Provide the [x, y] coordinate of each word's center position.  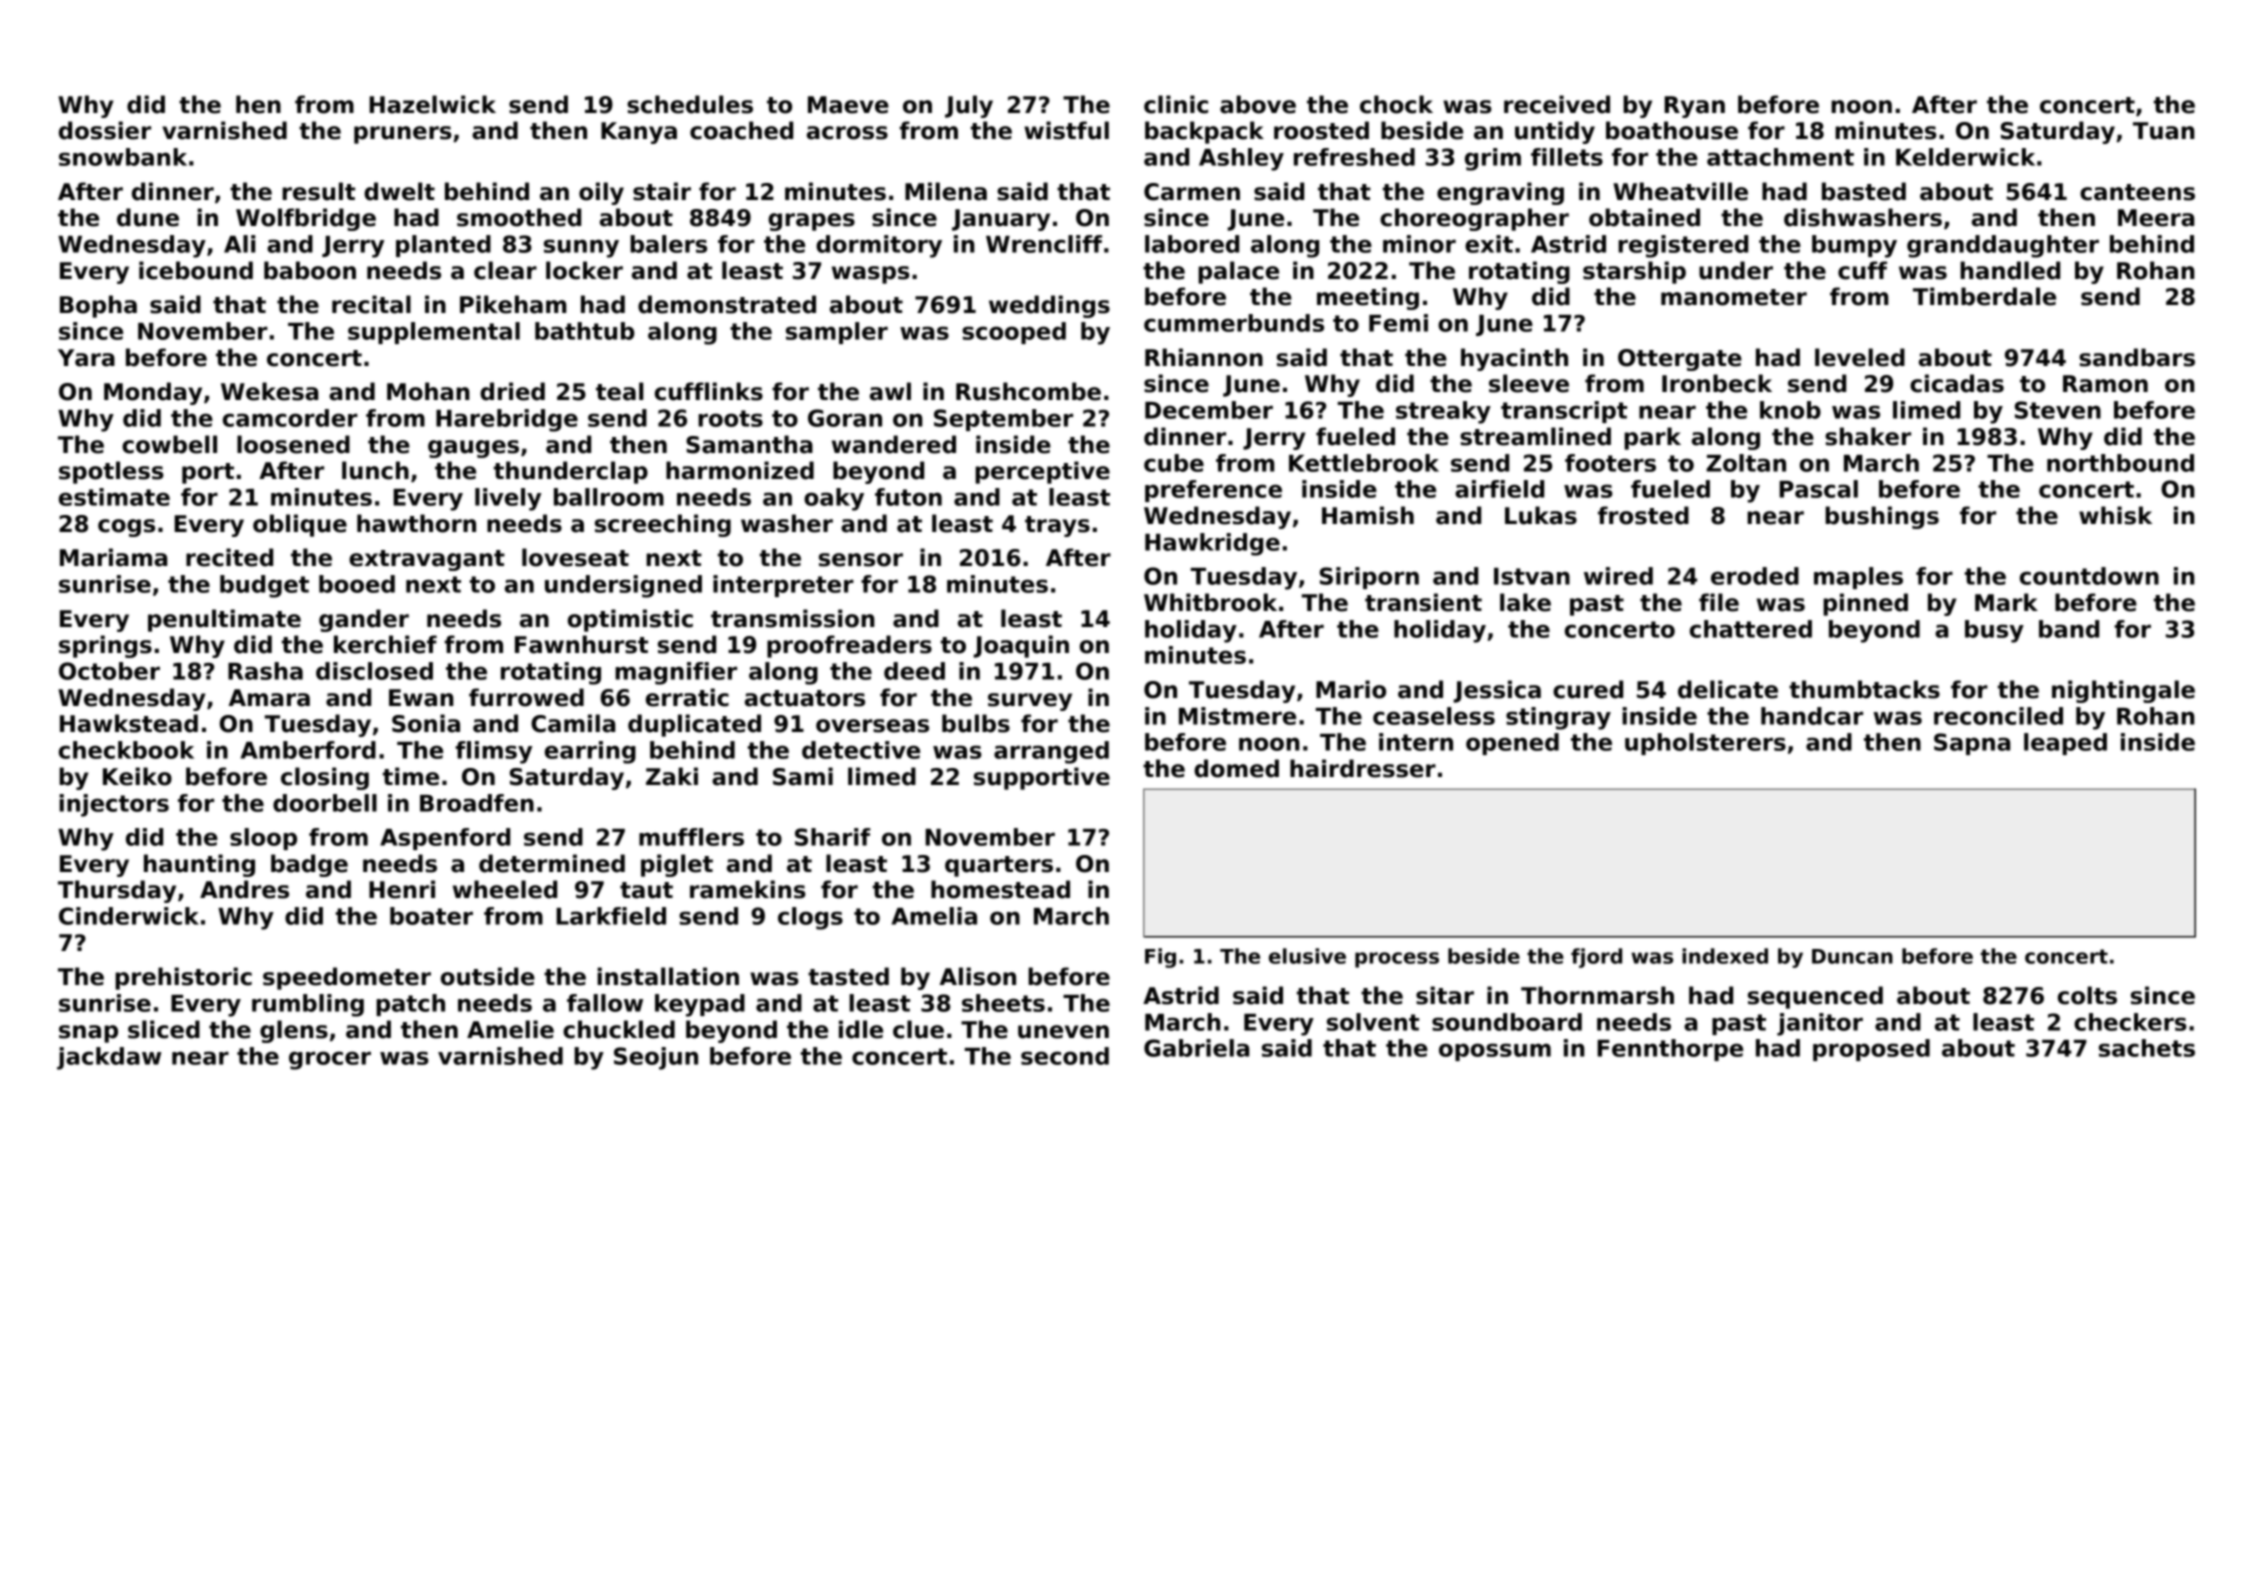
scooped [1014, 333]
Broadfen [477, 803]
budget [264, 586]
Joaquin [1021, 646]
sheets [1003, 1003]
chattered [1751, 629]
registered [1683, 246]
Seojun [656, 1058]
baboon [310, 270]
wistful [1066, 130]
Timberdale [1984, 296]
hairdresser [1363, 768]
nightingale [2123, 691]
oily [601, 193]
